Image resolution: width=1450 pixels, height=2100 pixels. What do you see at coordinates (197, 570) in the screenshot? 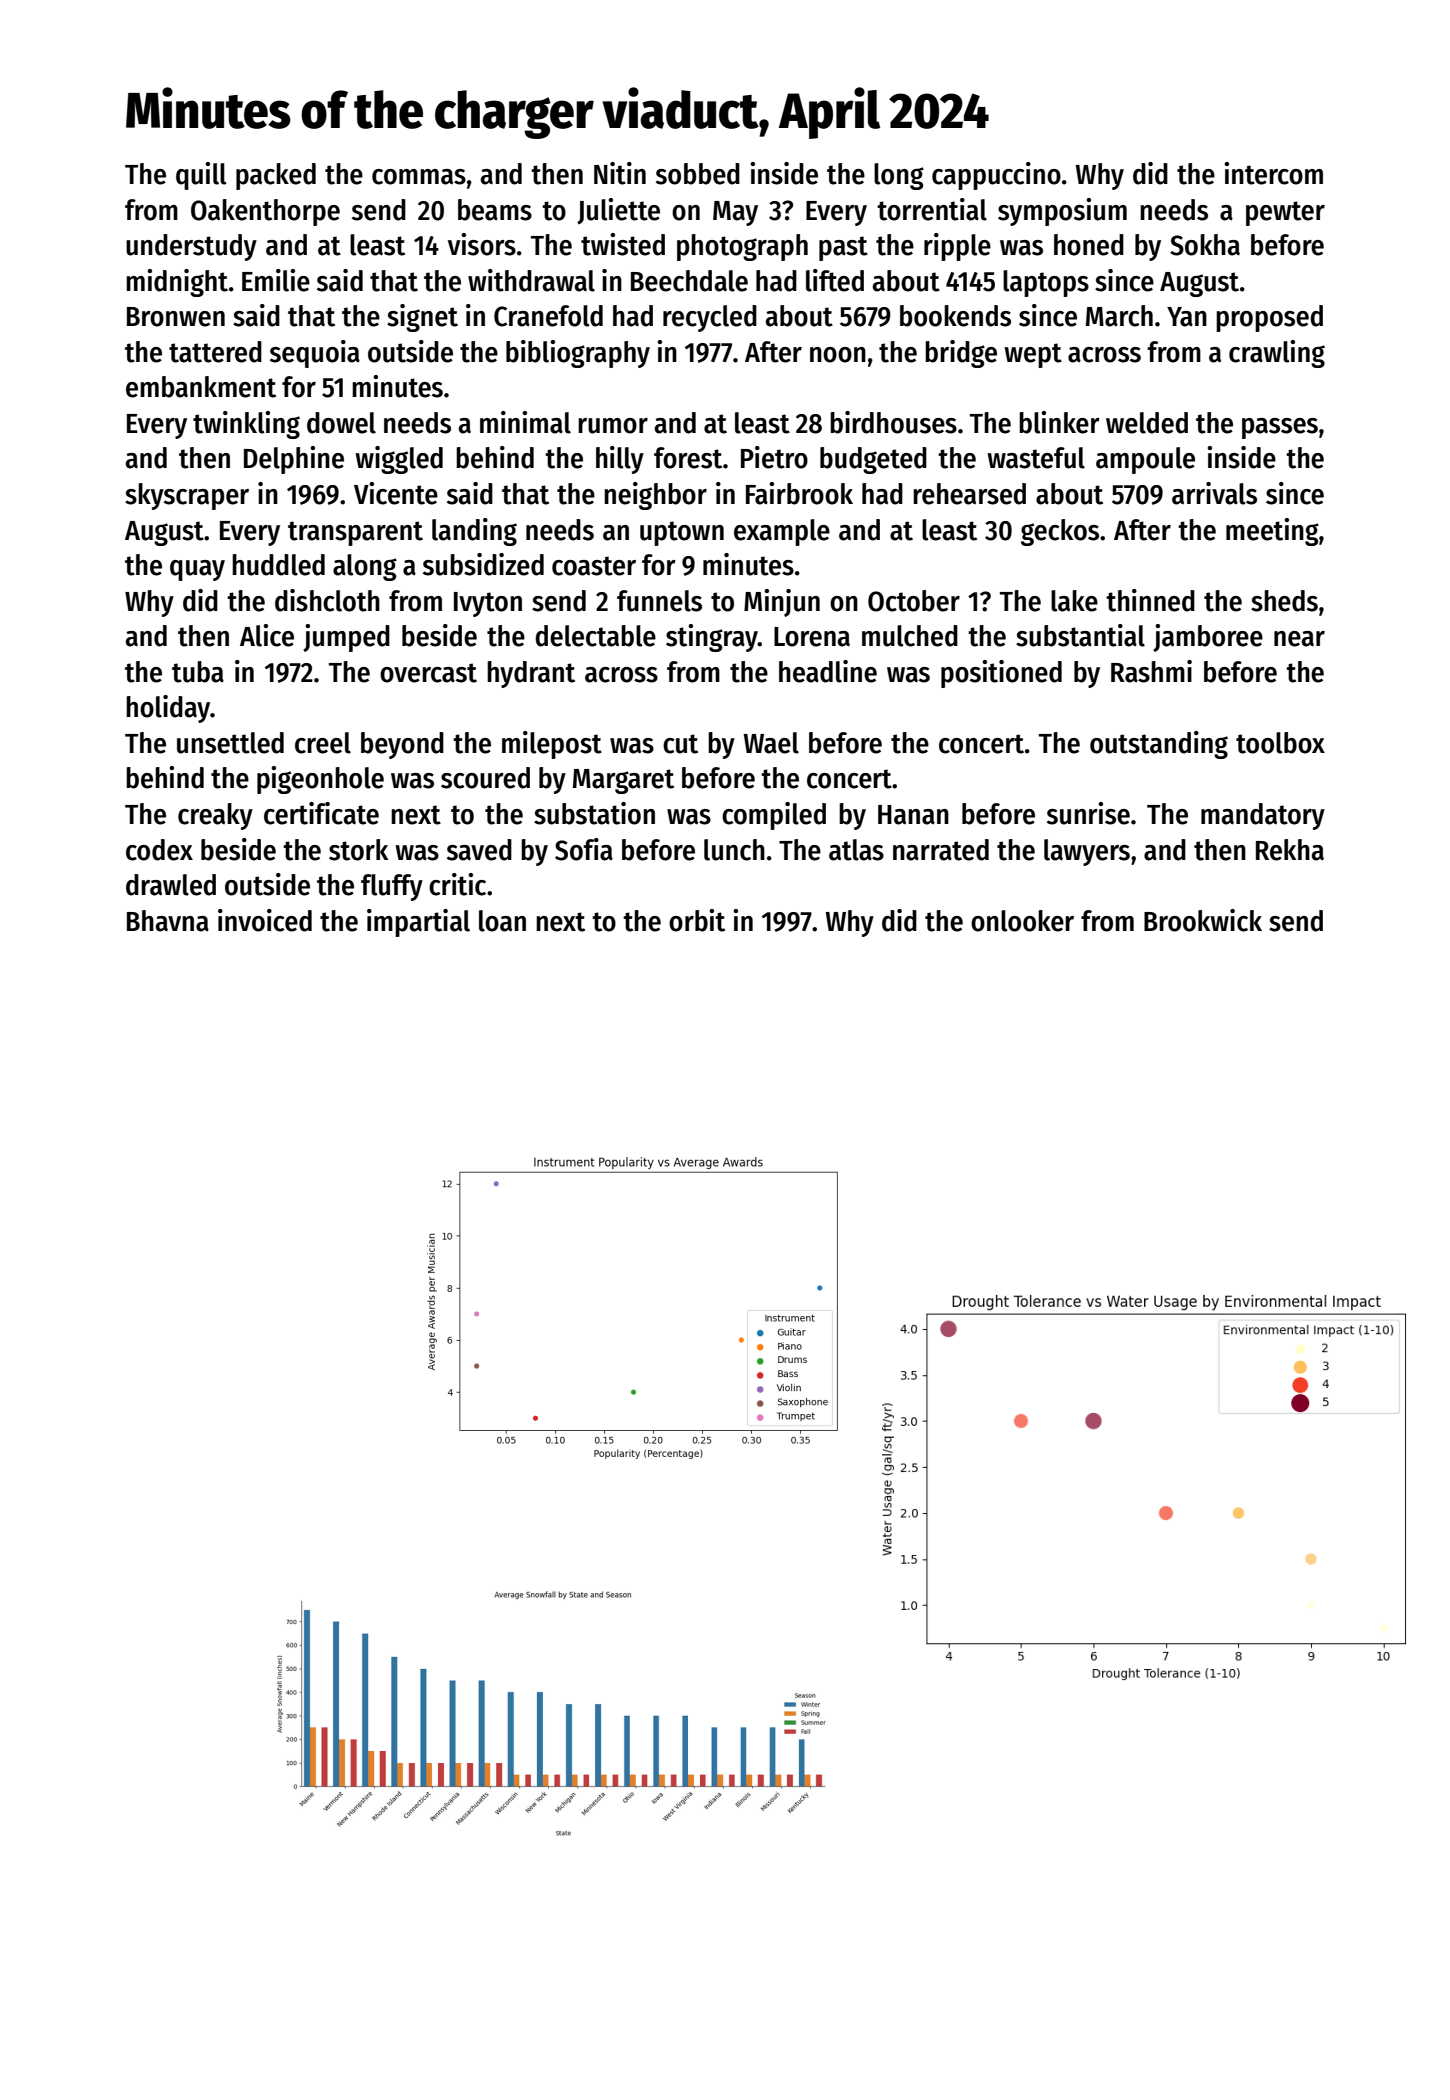
I see `quay` at bounding box center [197, 570].
